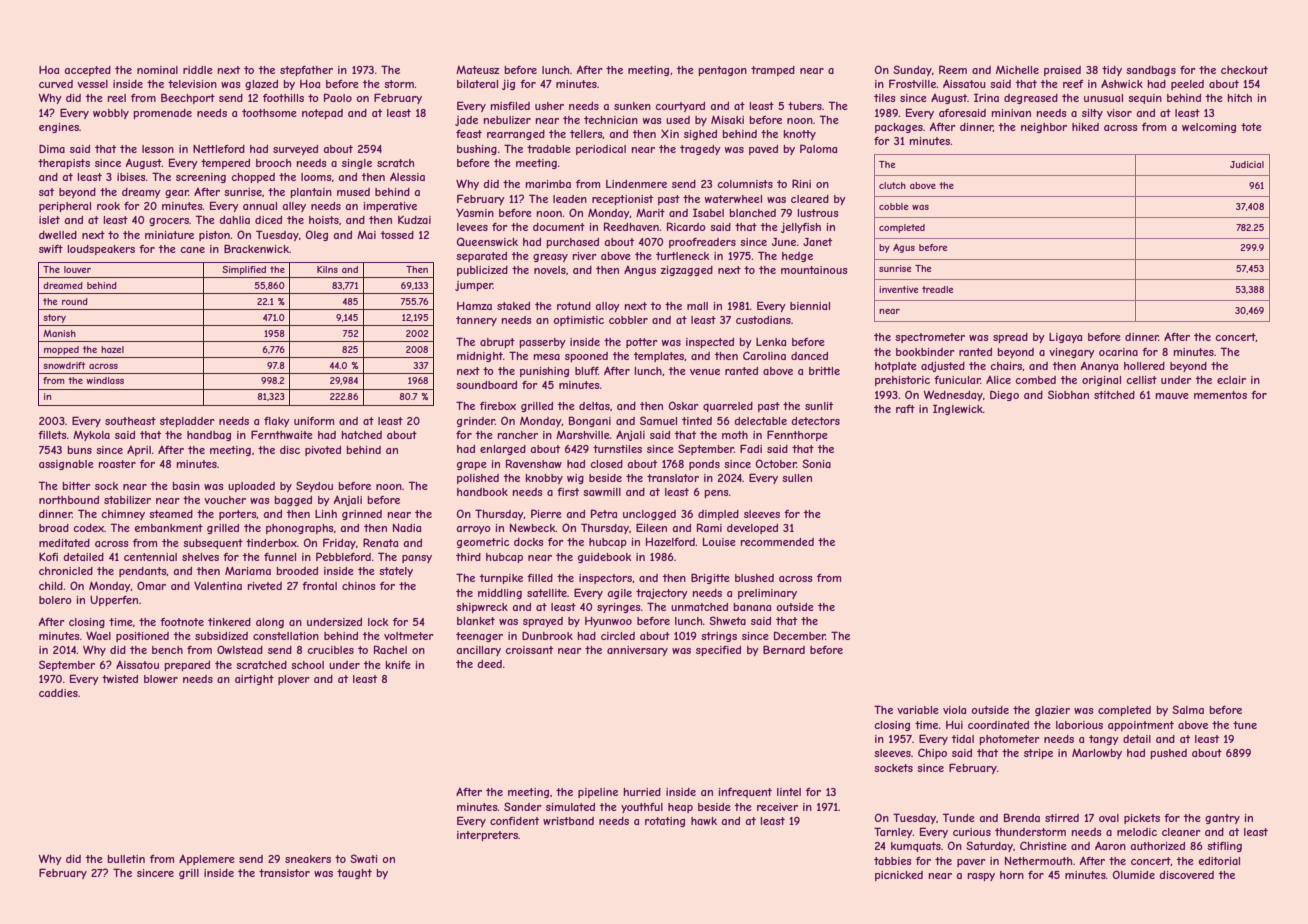 The image size is (1308, 924). Describe the element at coordinates (986, 97) in the image. I see `Irina` at that location.
